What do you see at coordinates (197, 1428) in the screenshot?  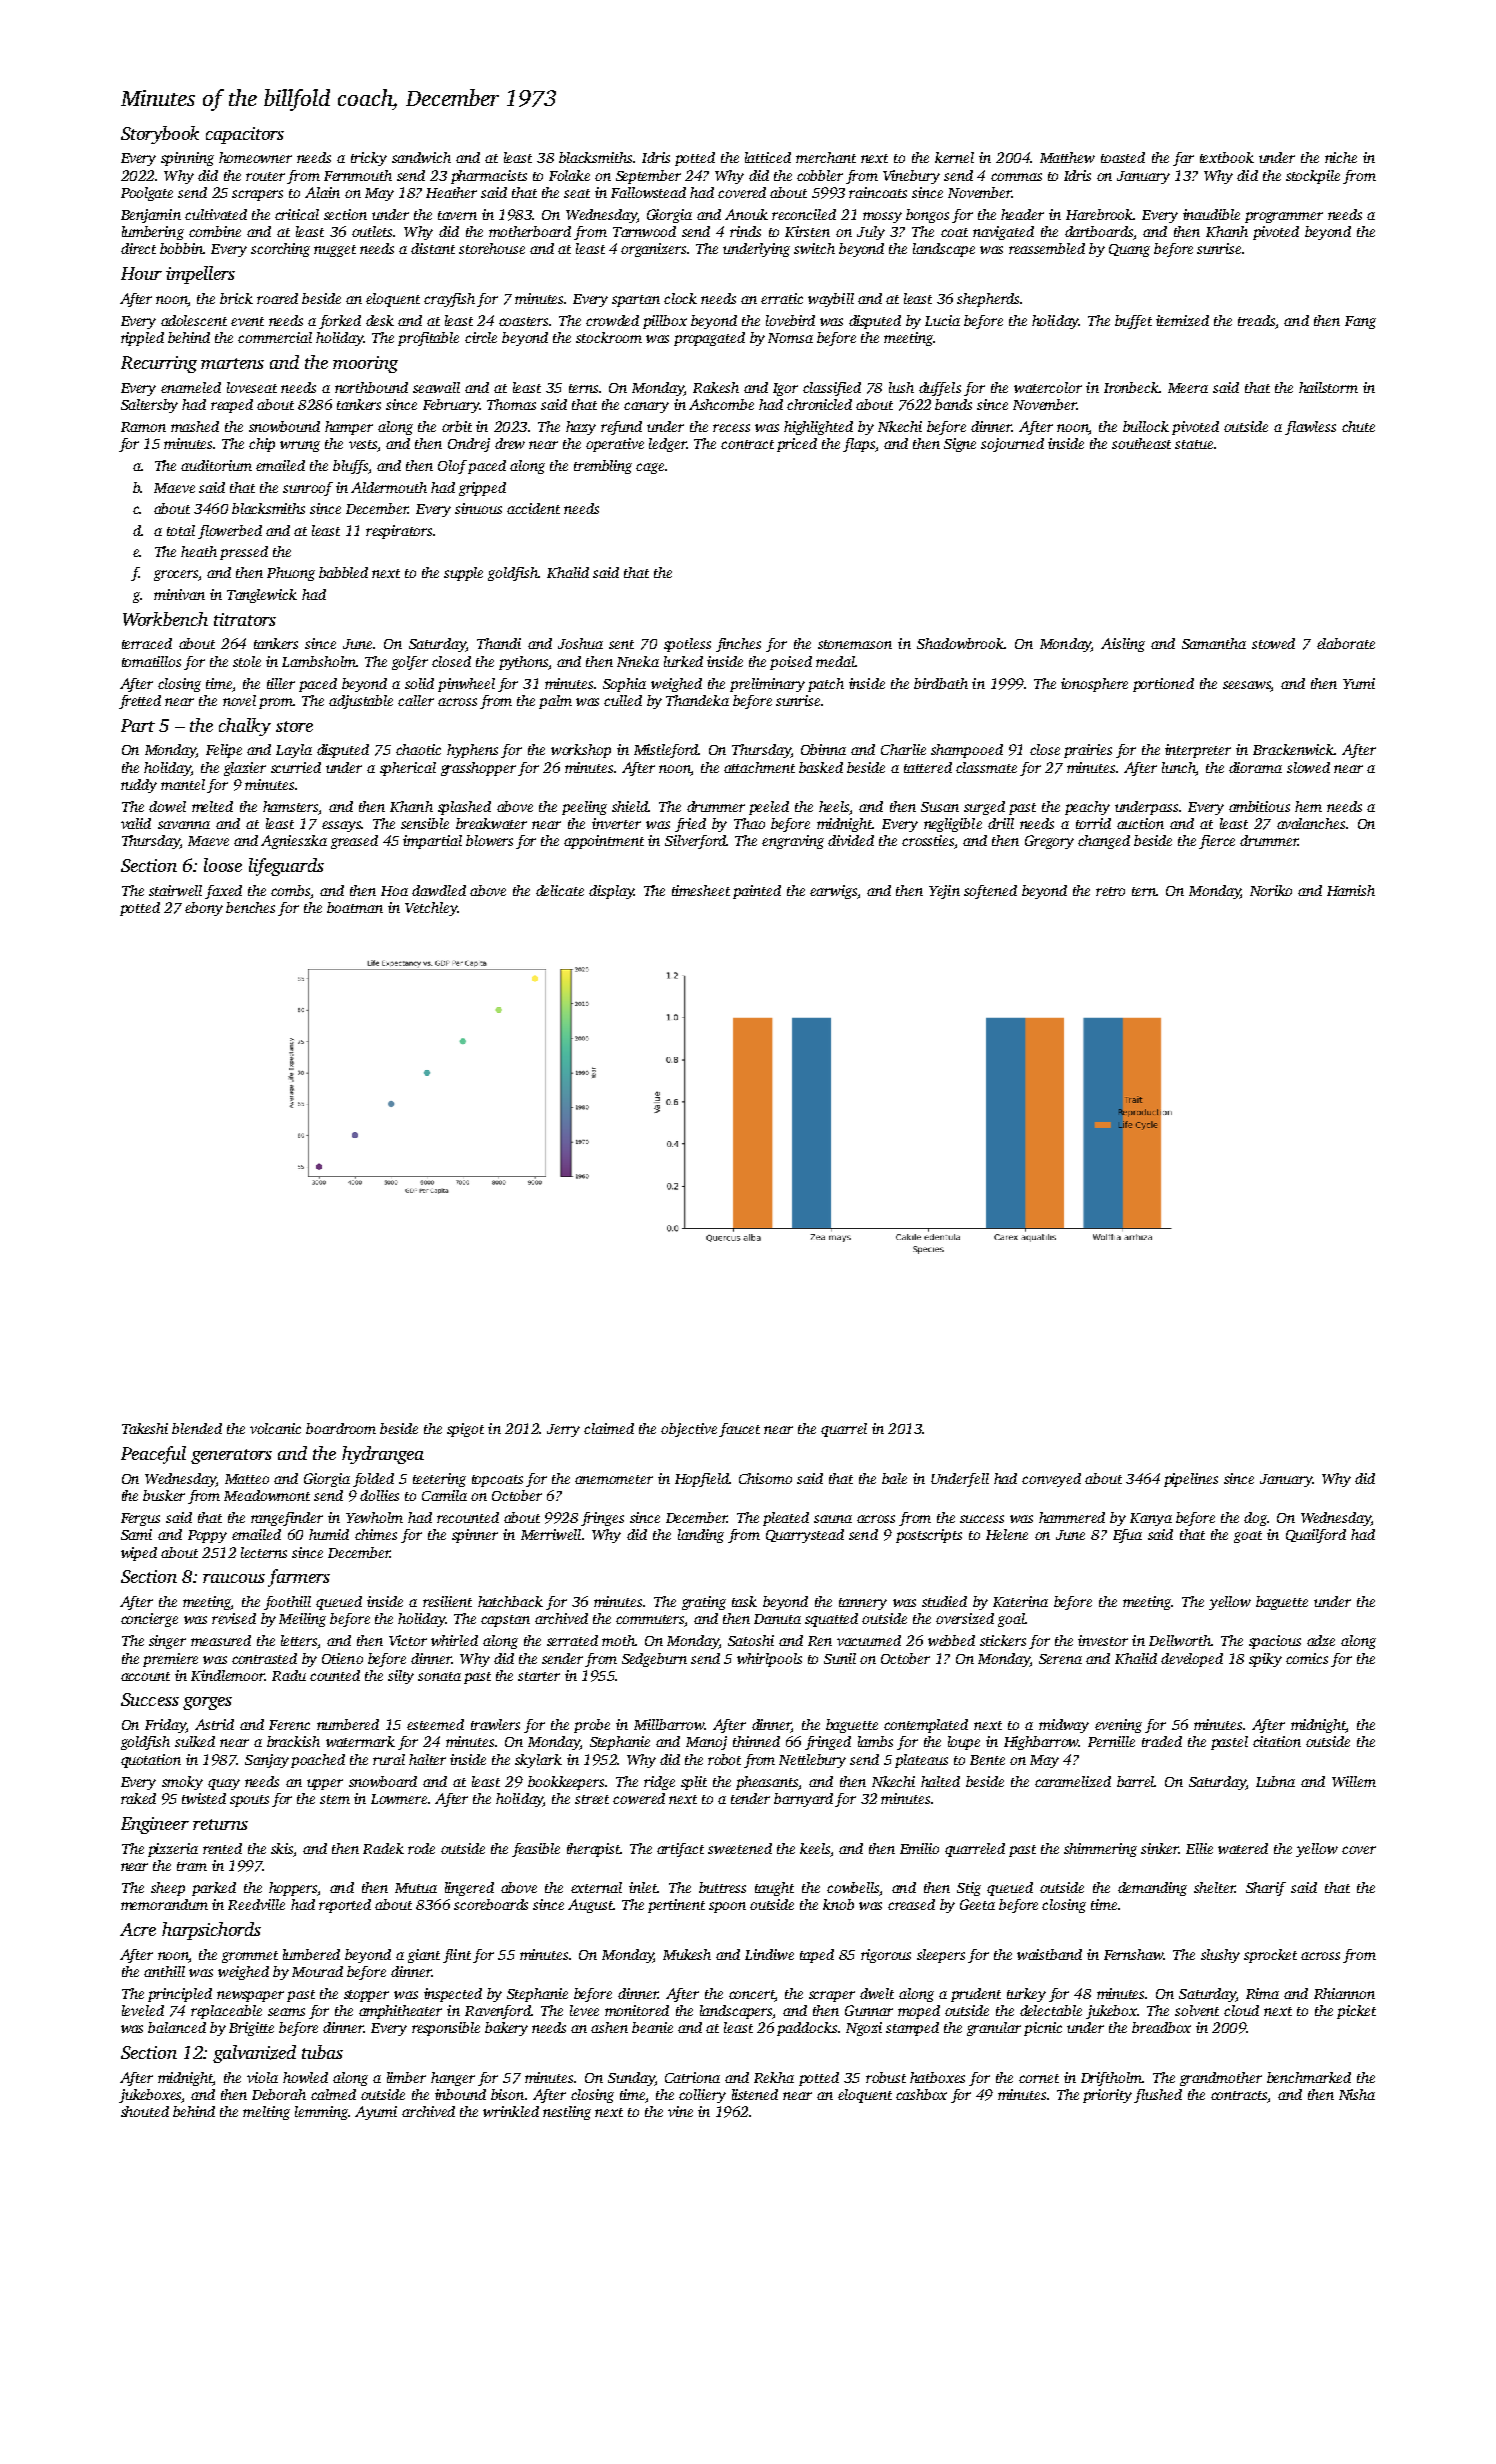 I see `blended` at bounding box center [197, 1428].
